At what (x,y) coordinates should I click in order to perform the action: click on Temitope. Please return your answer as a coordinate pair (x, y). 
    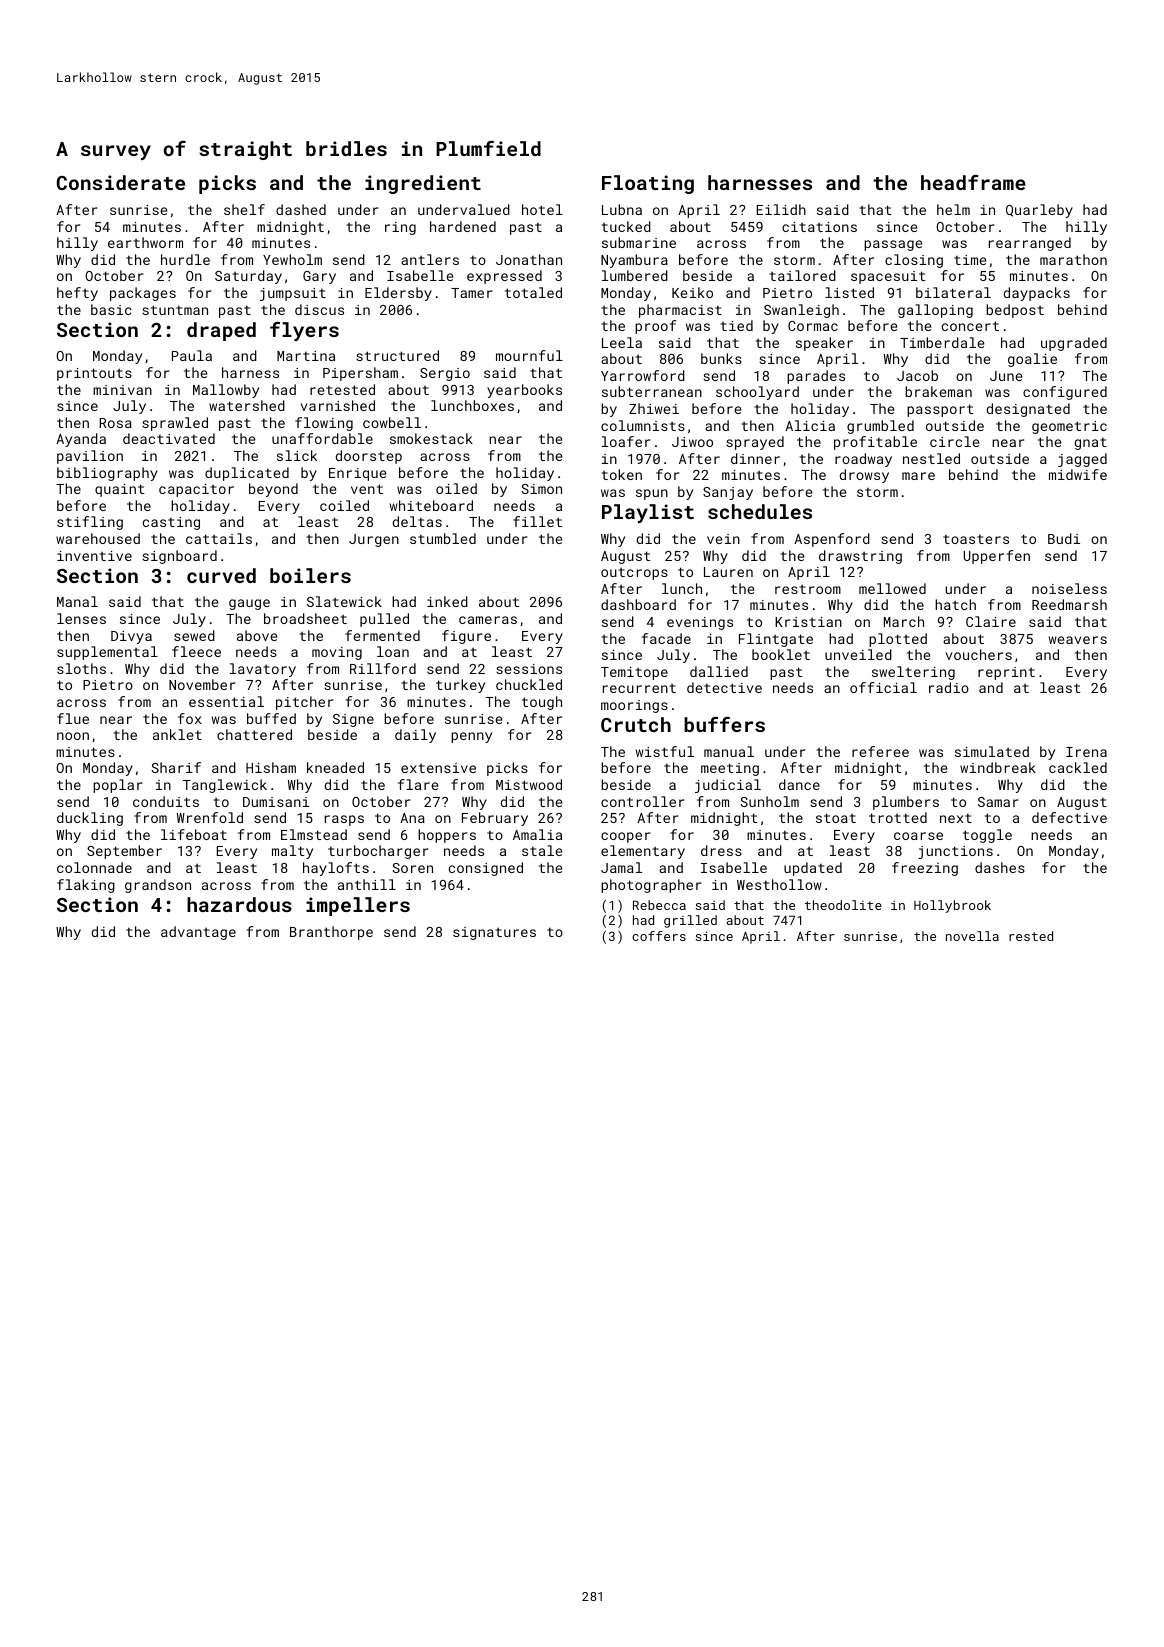
    Looking at the image, I should click on (634, 673).
